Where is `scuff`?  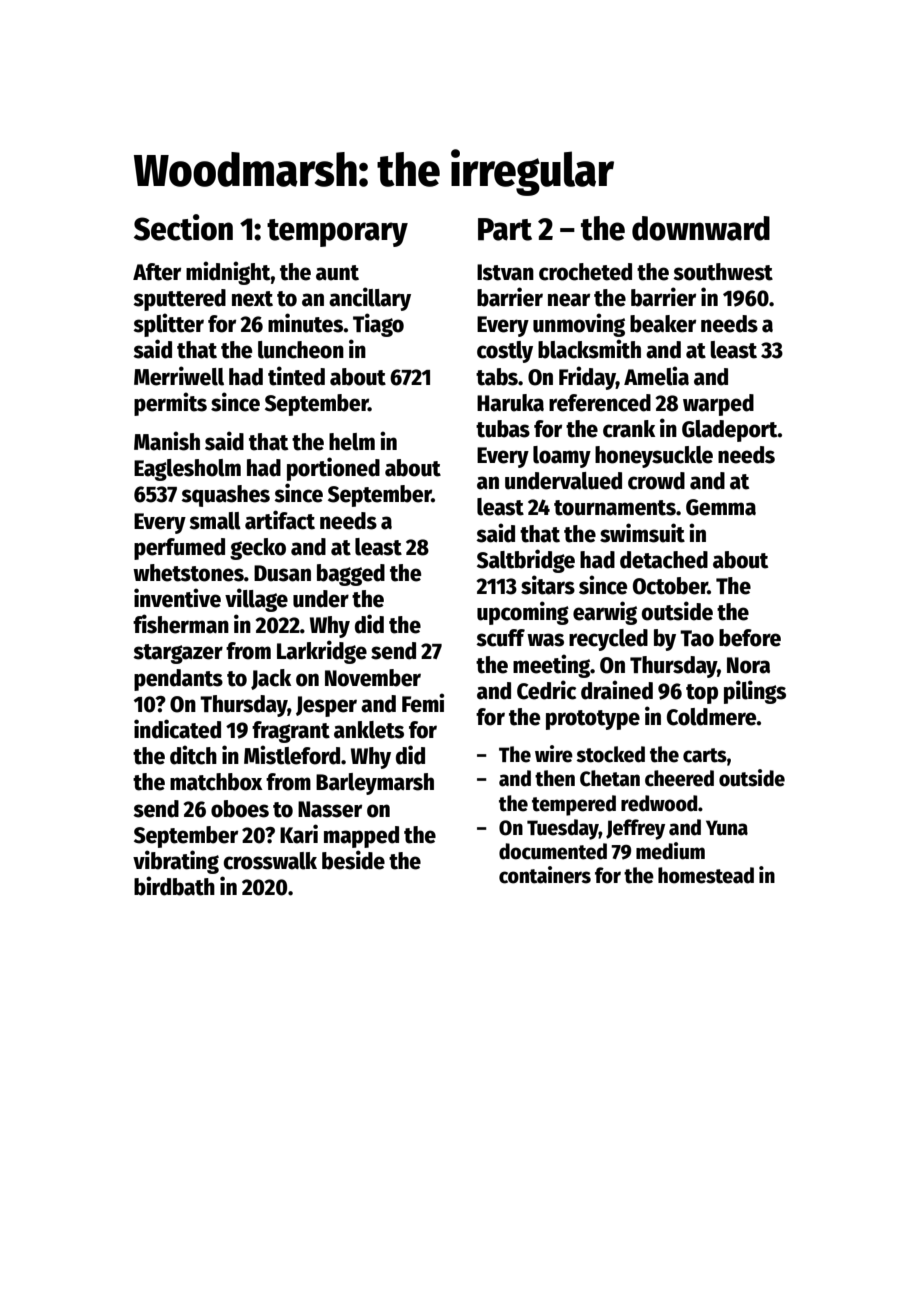
scuff is located at coordinates (500, 638).
